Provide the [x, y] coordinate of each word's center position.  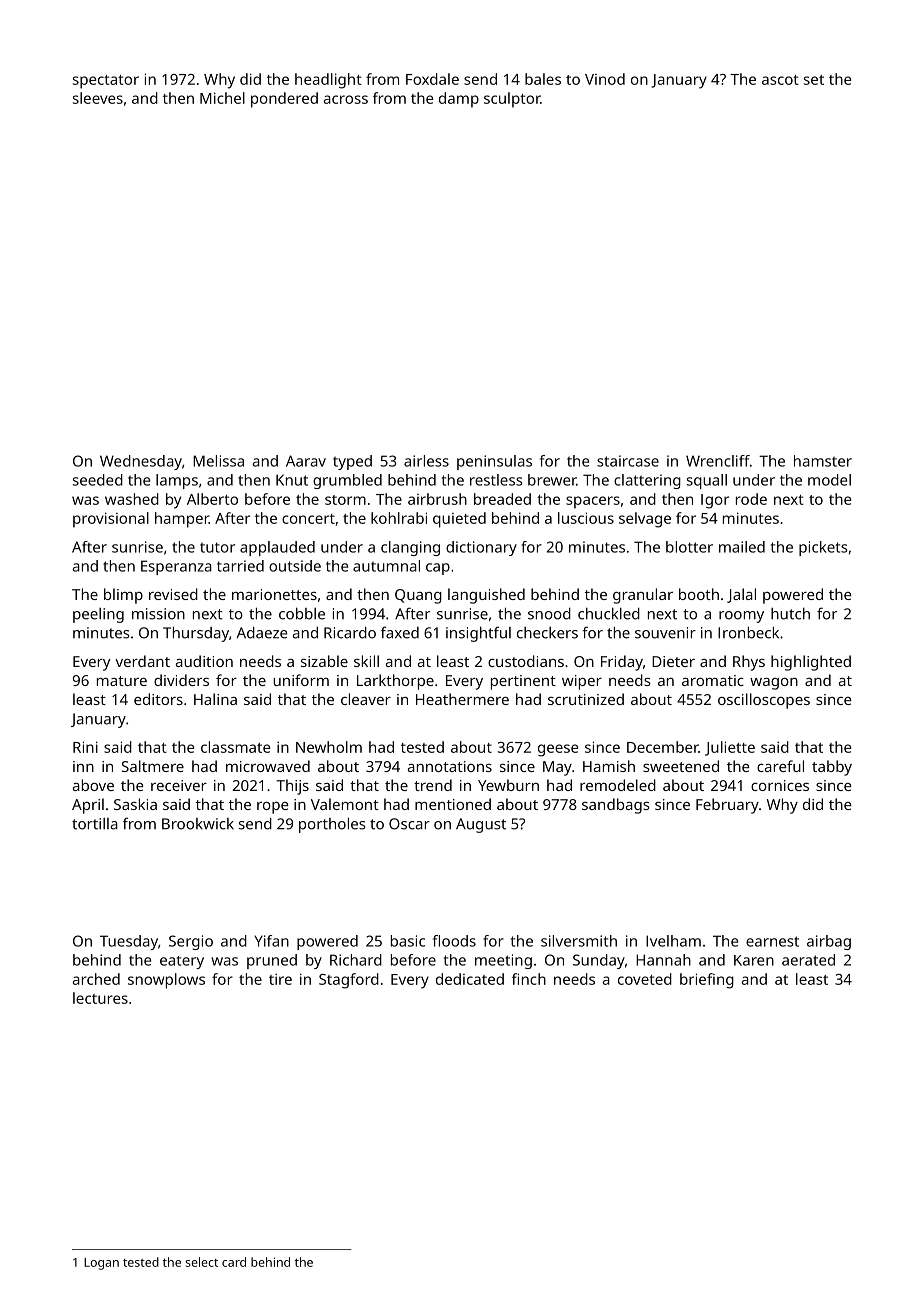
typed [352, 462]
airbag [829, 942]
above [93, 785]
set [814, 80]
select [201, 1262]
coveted [645, 979]
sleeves [98, 98]
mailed [742, 547]
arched [96, 979]
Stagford [349, 981]
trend [433, 785]
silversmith [579, 941]
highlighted [811, 663]
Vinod [605, 79]
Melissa [218, 461]
